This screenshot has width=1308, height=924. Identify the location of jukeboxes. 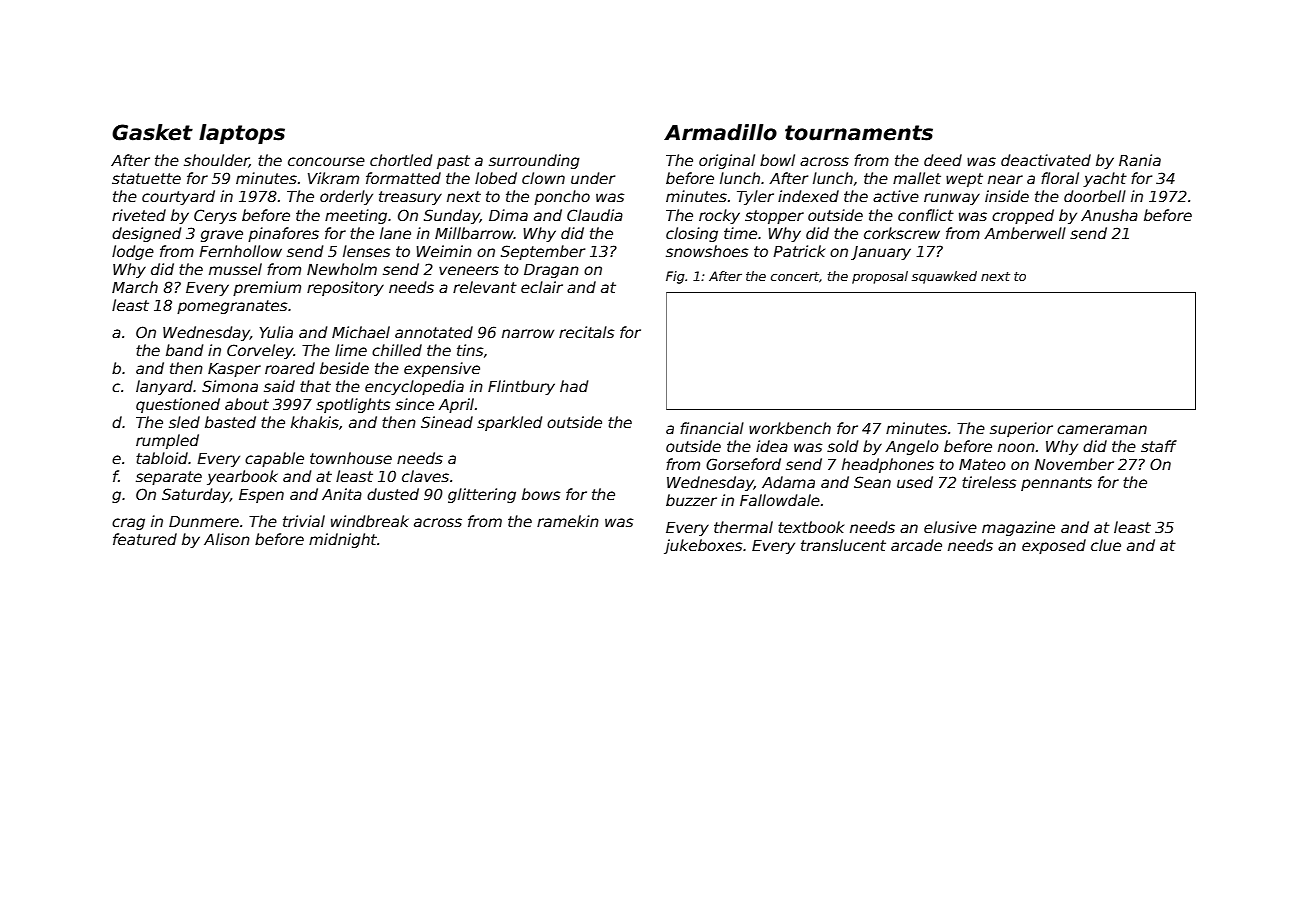
(703, 546).
